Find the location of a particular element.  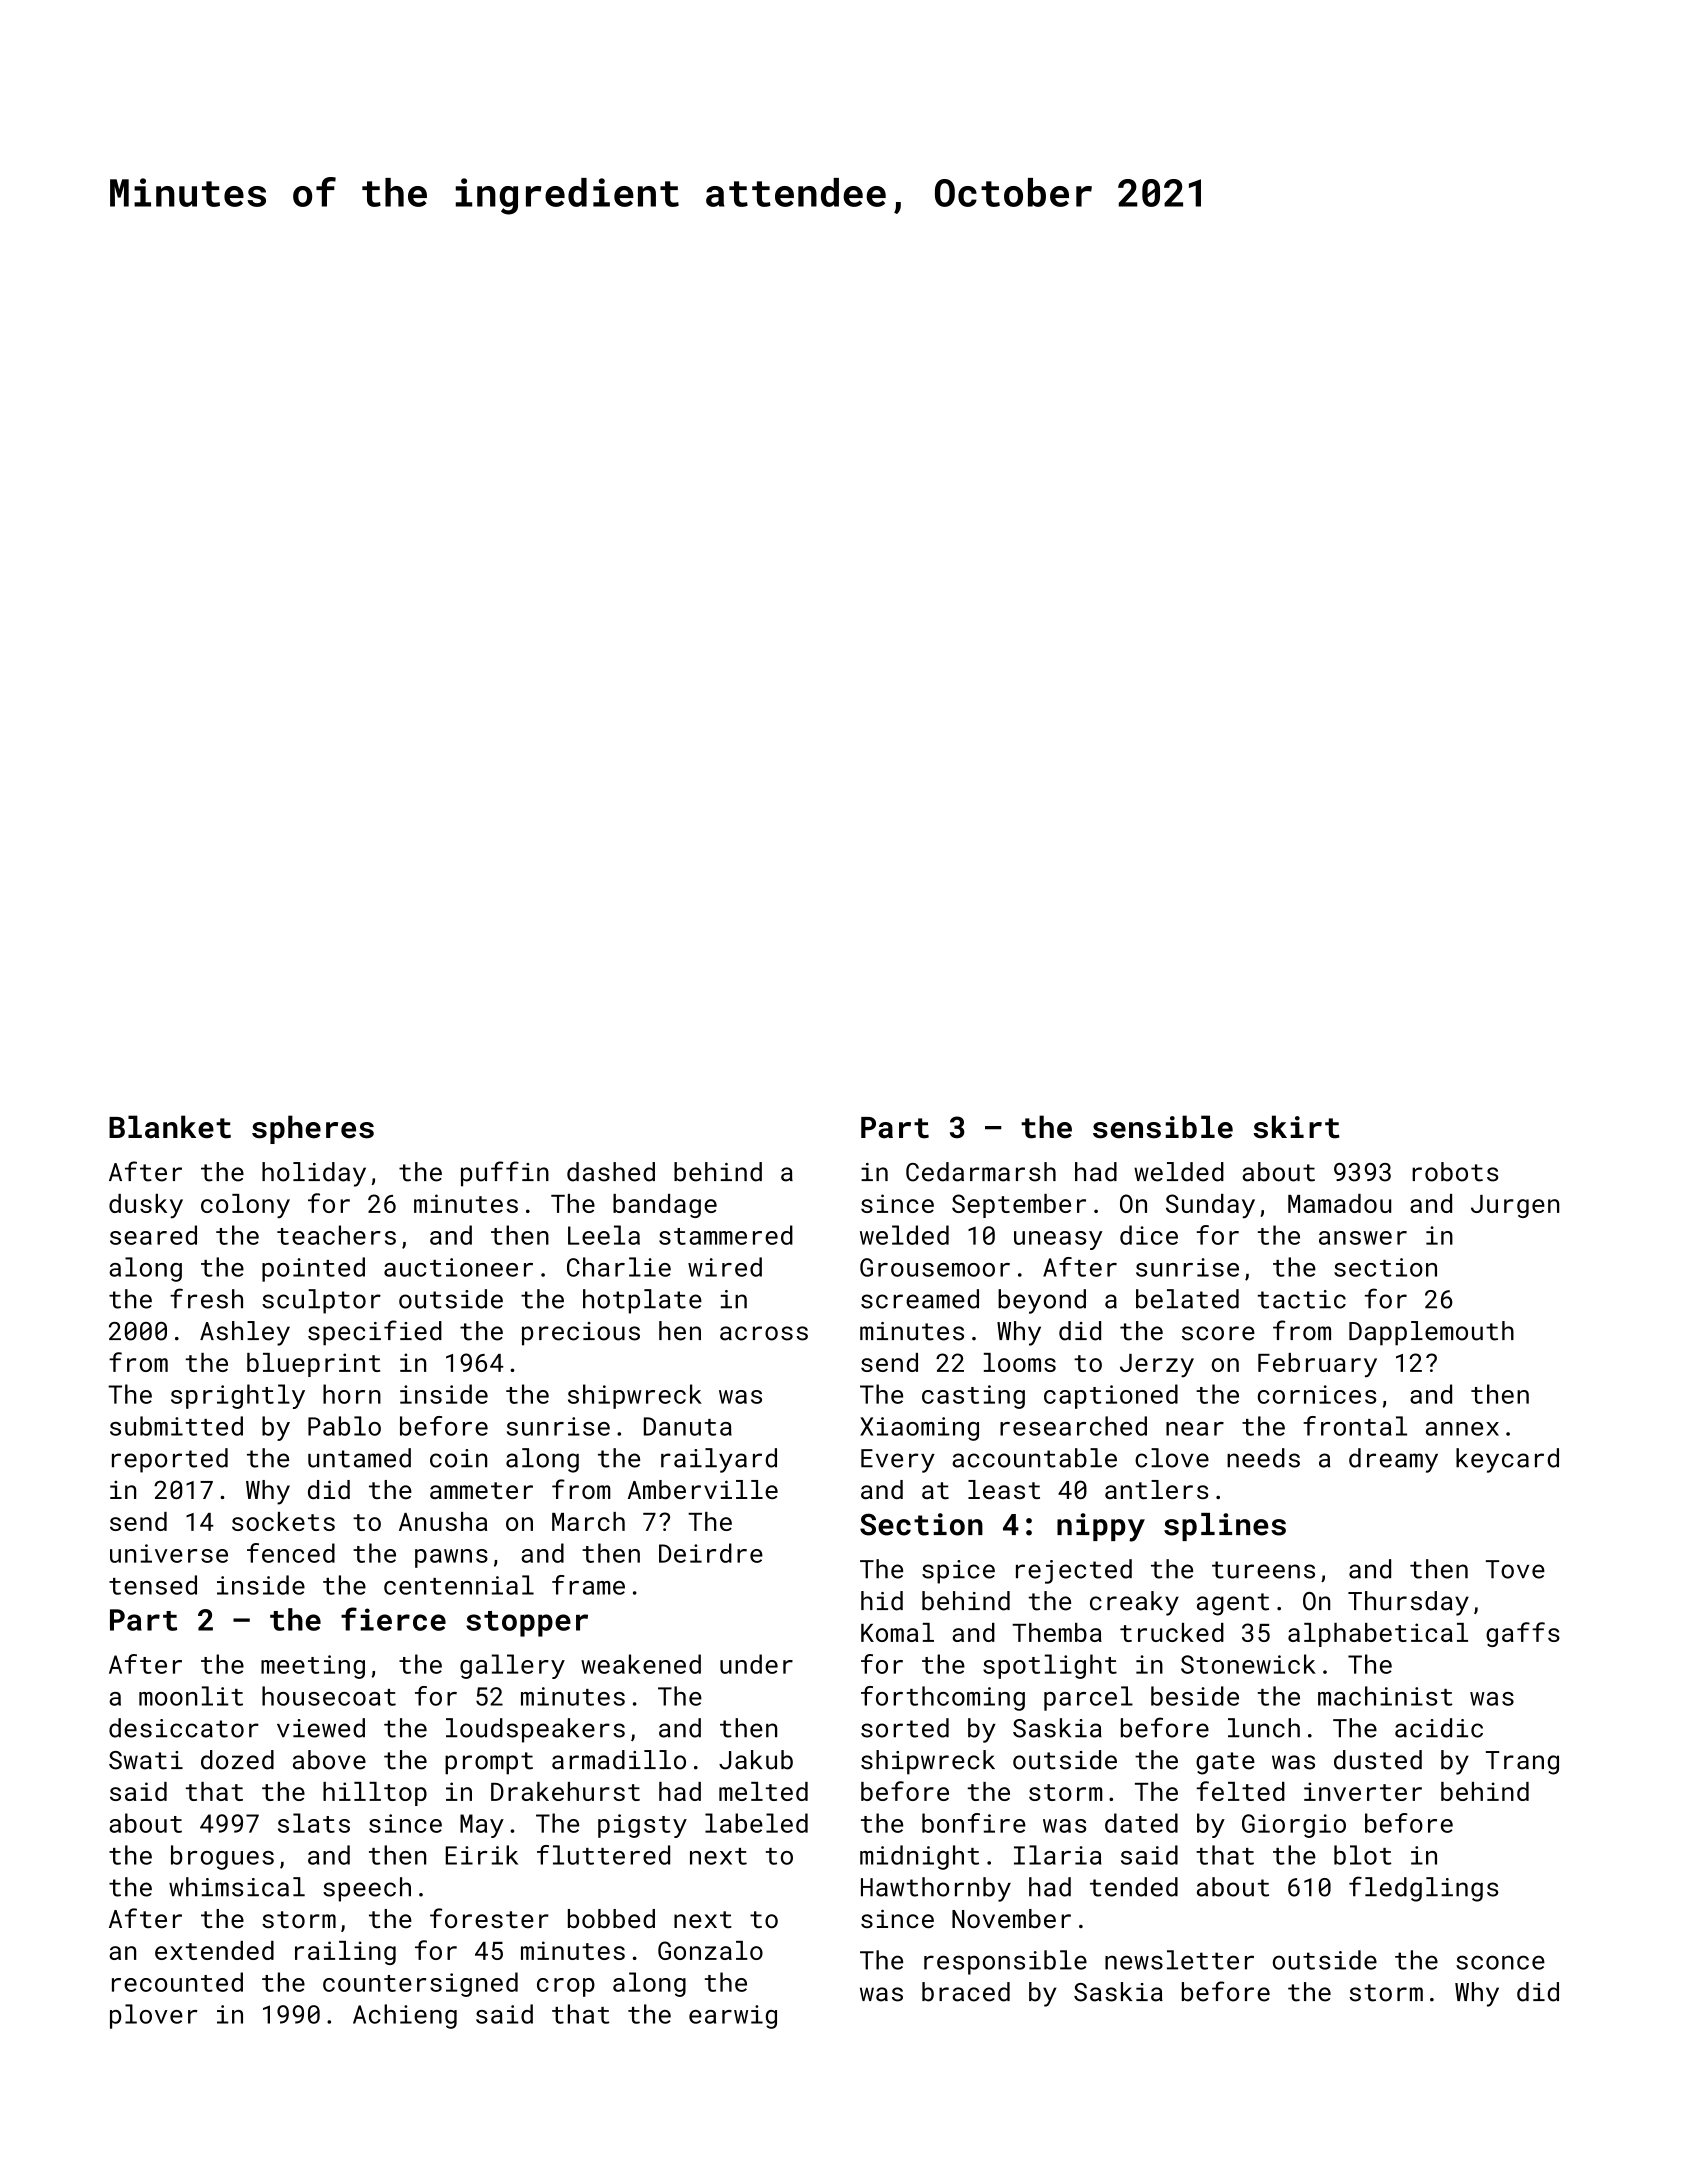

keycard is located at coordinates (1507, 1460).
